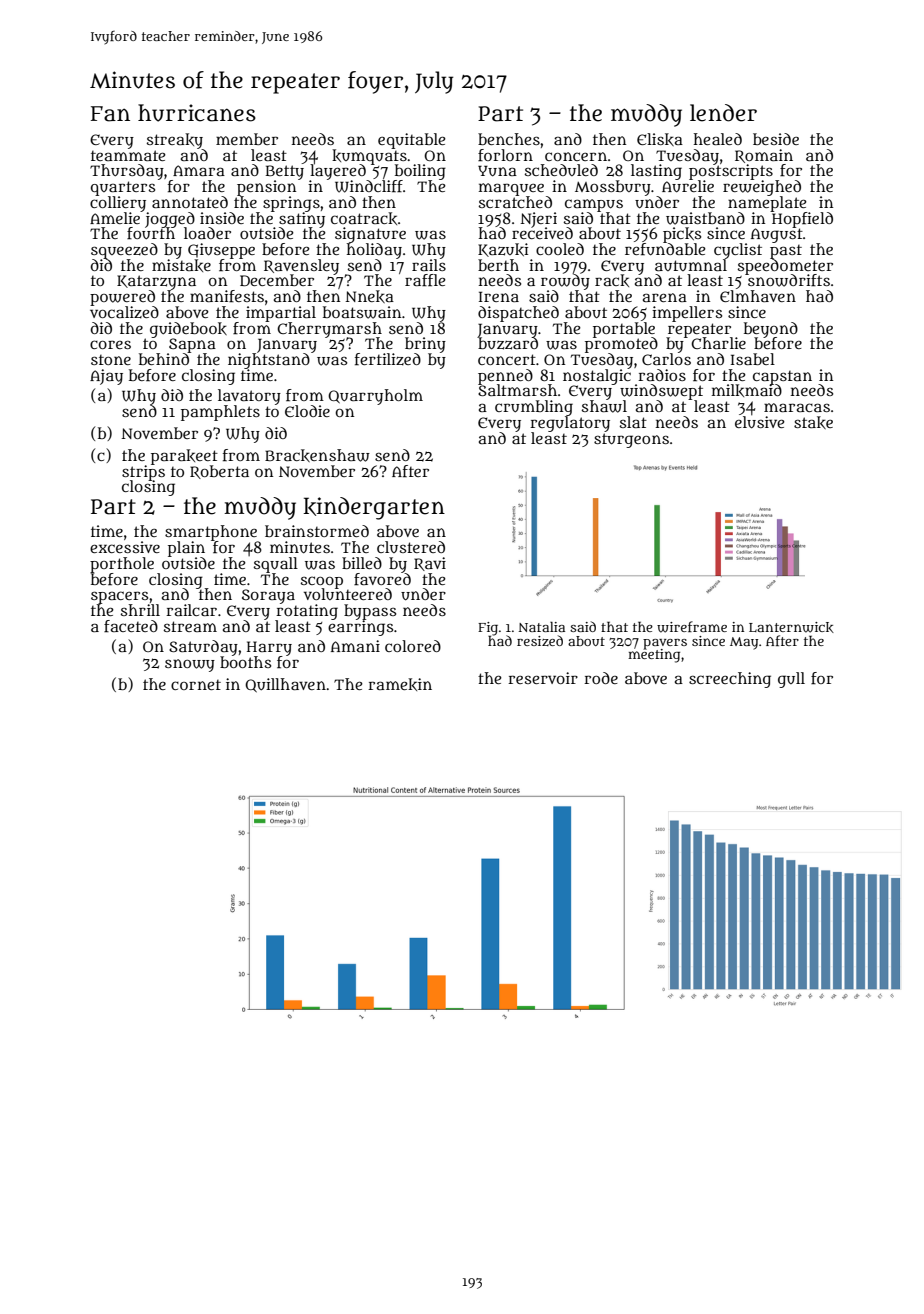 This screenshot has height=1314, width=924. Describe the element at coordinates (776, 139) in the screenshot. I see `beside` at that location.
